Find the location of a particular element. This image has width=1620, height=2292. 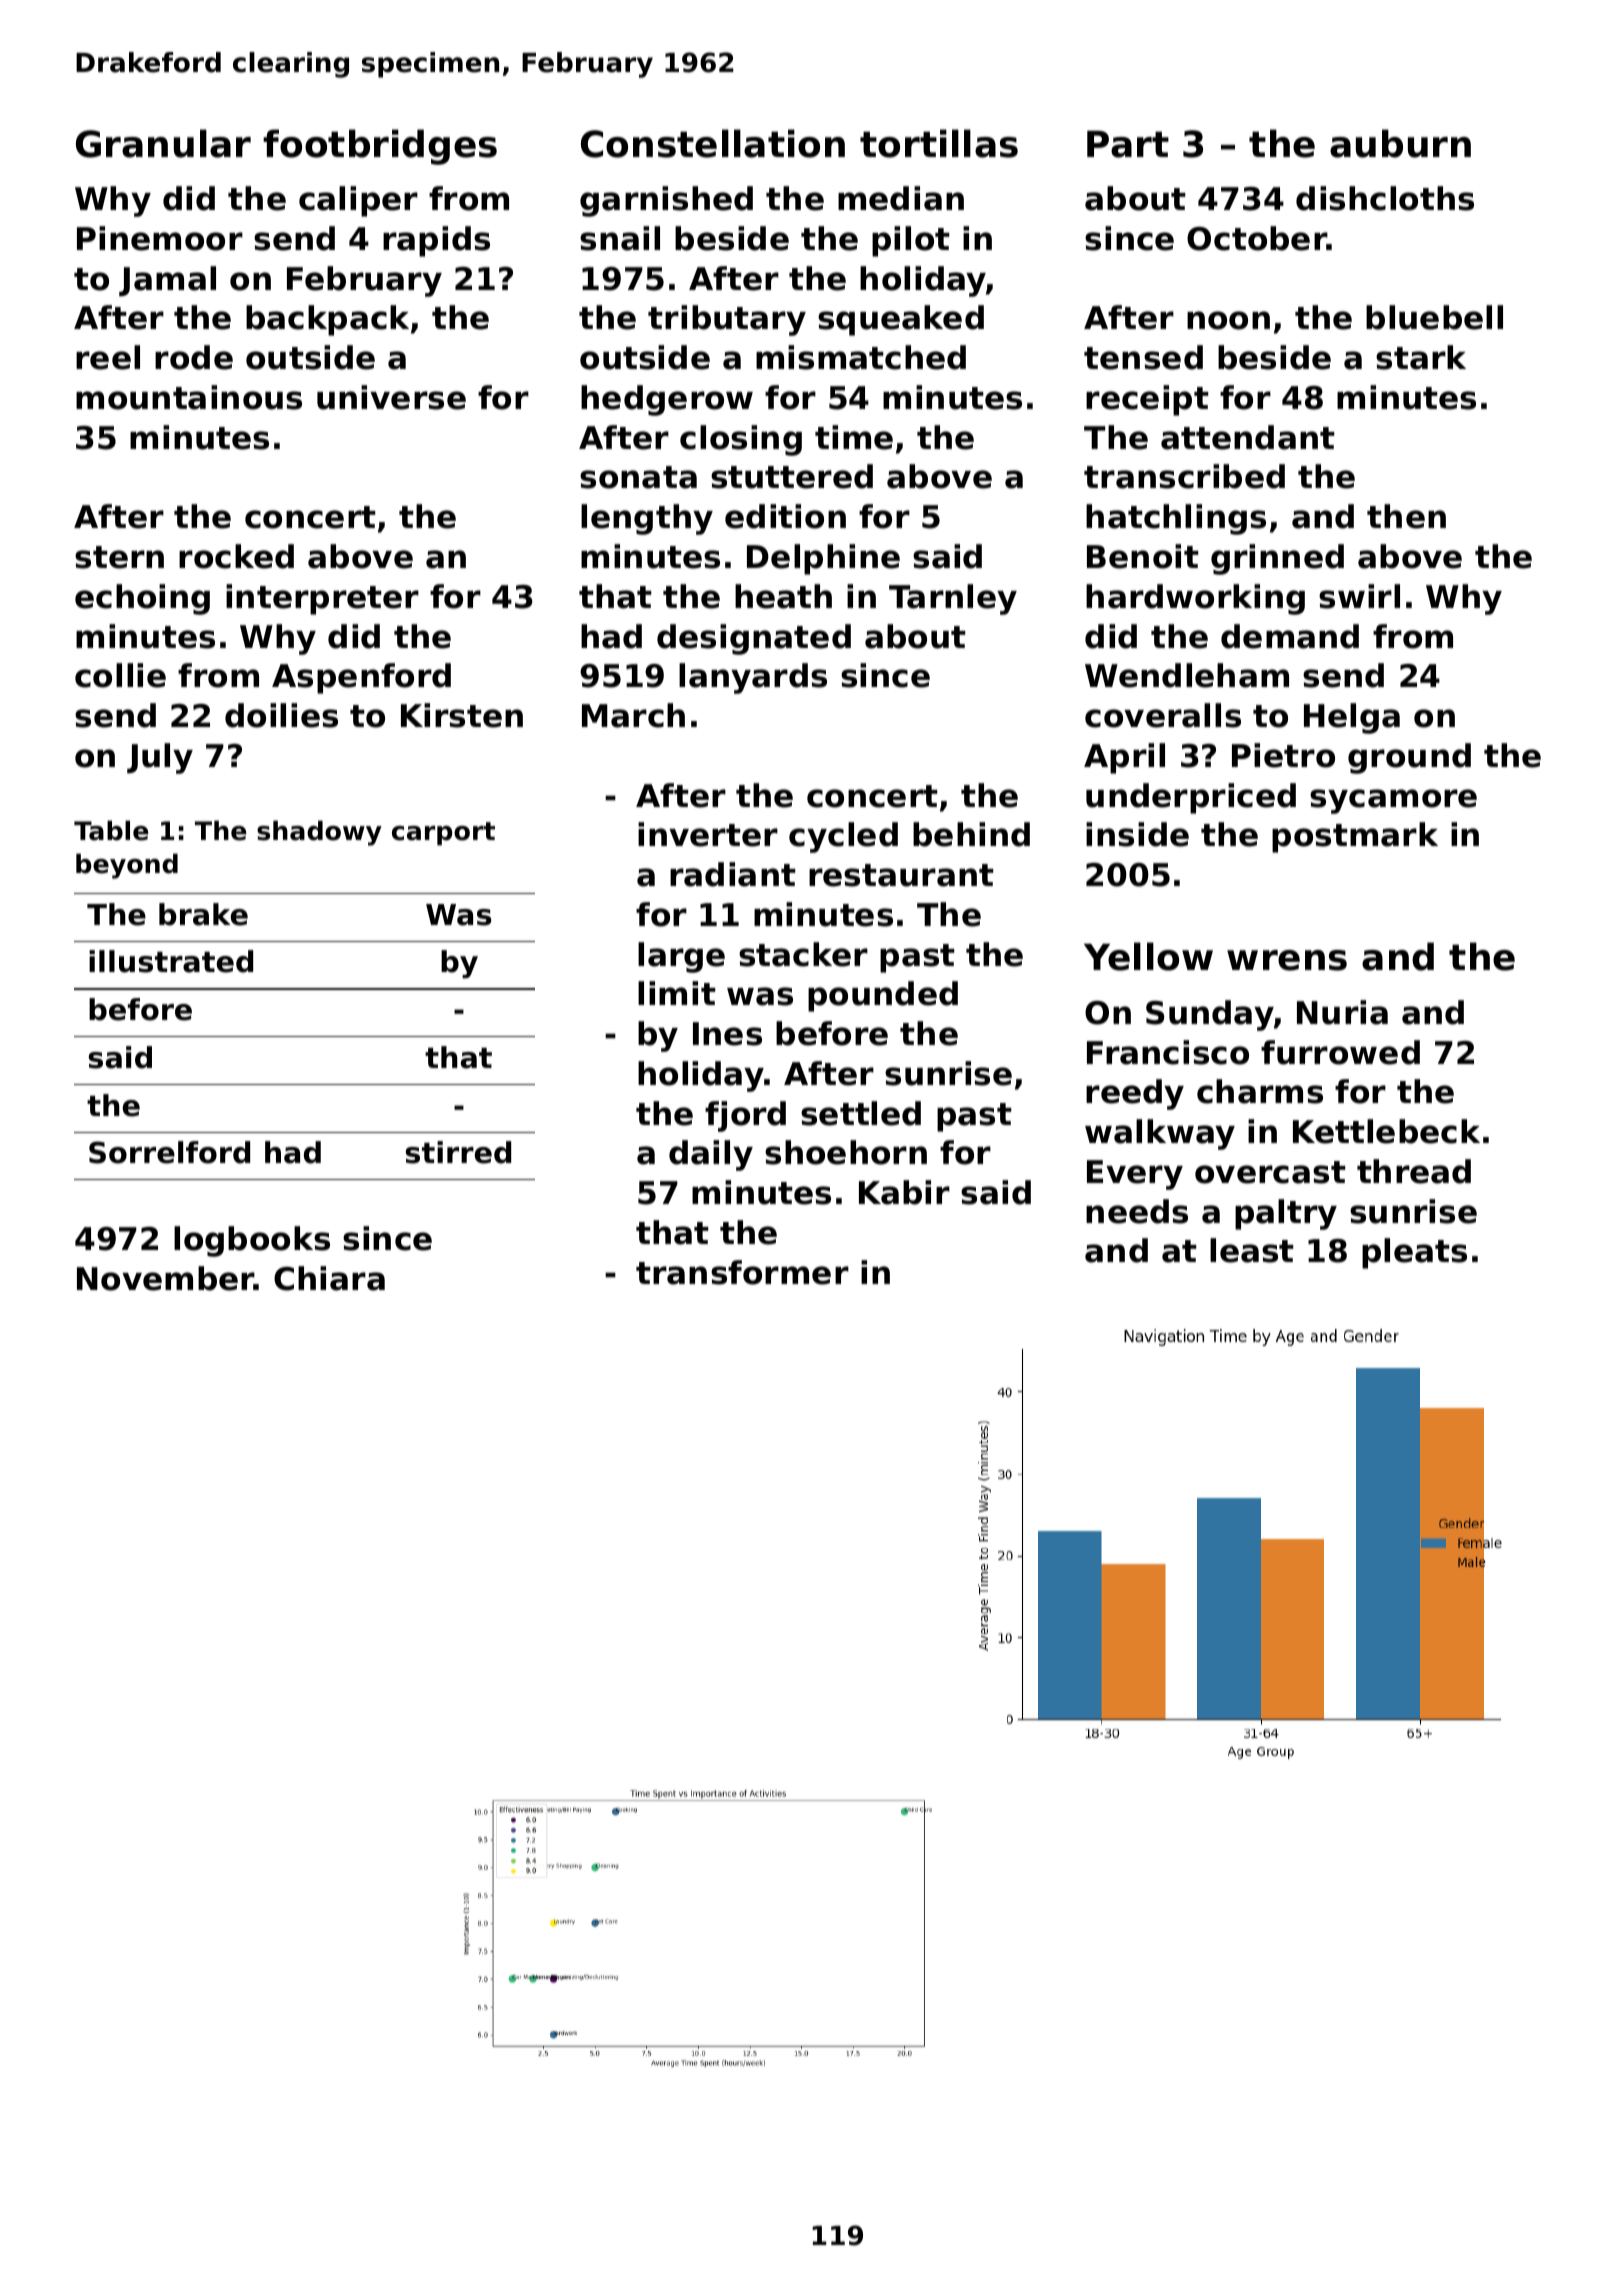

collie is located at coordinates (120, 675).
